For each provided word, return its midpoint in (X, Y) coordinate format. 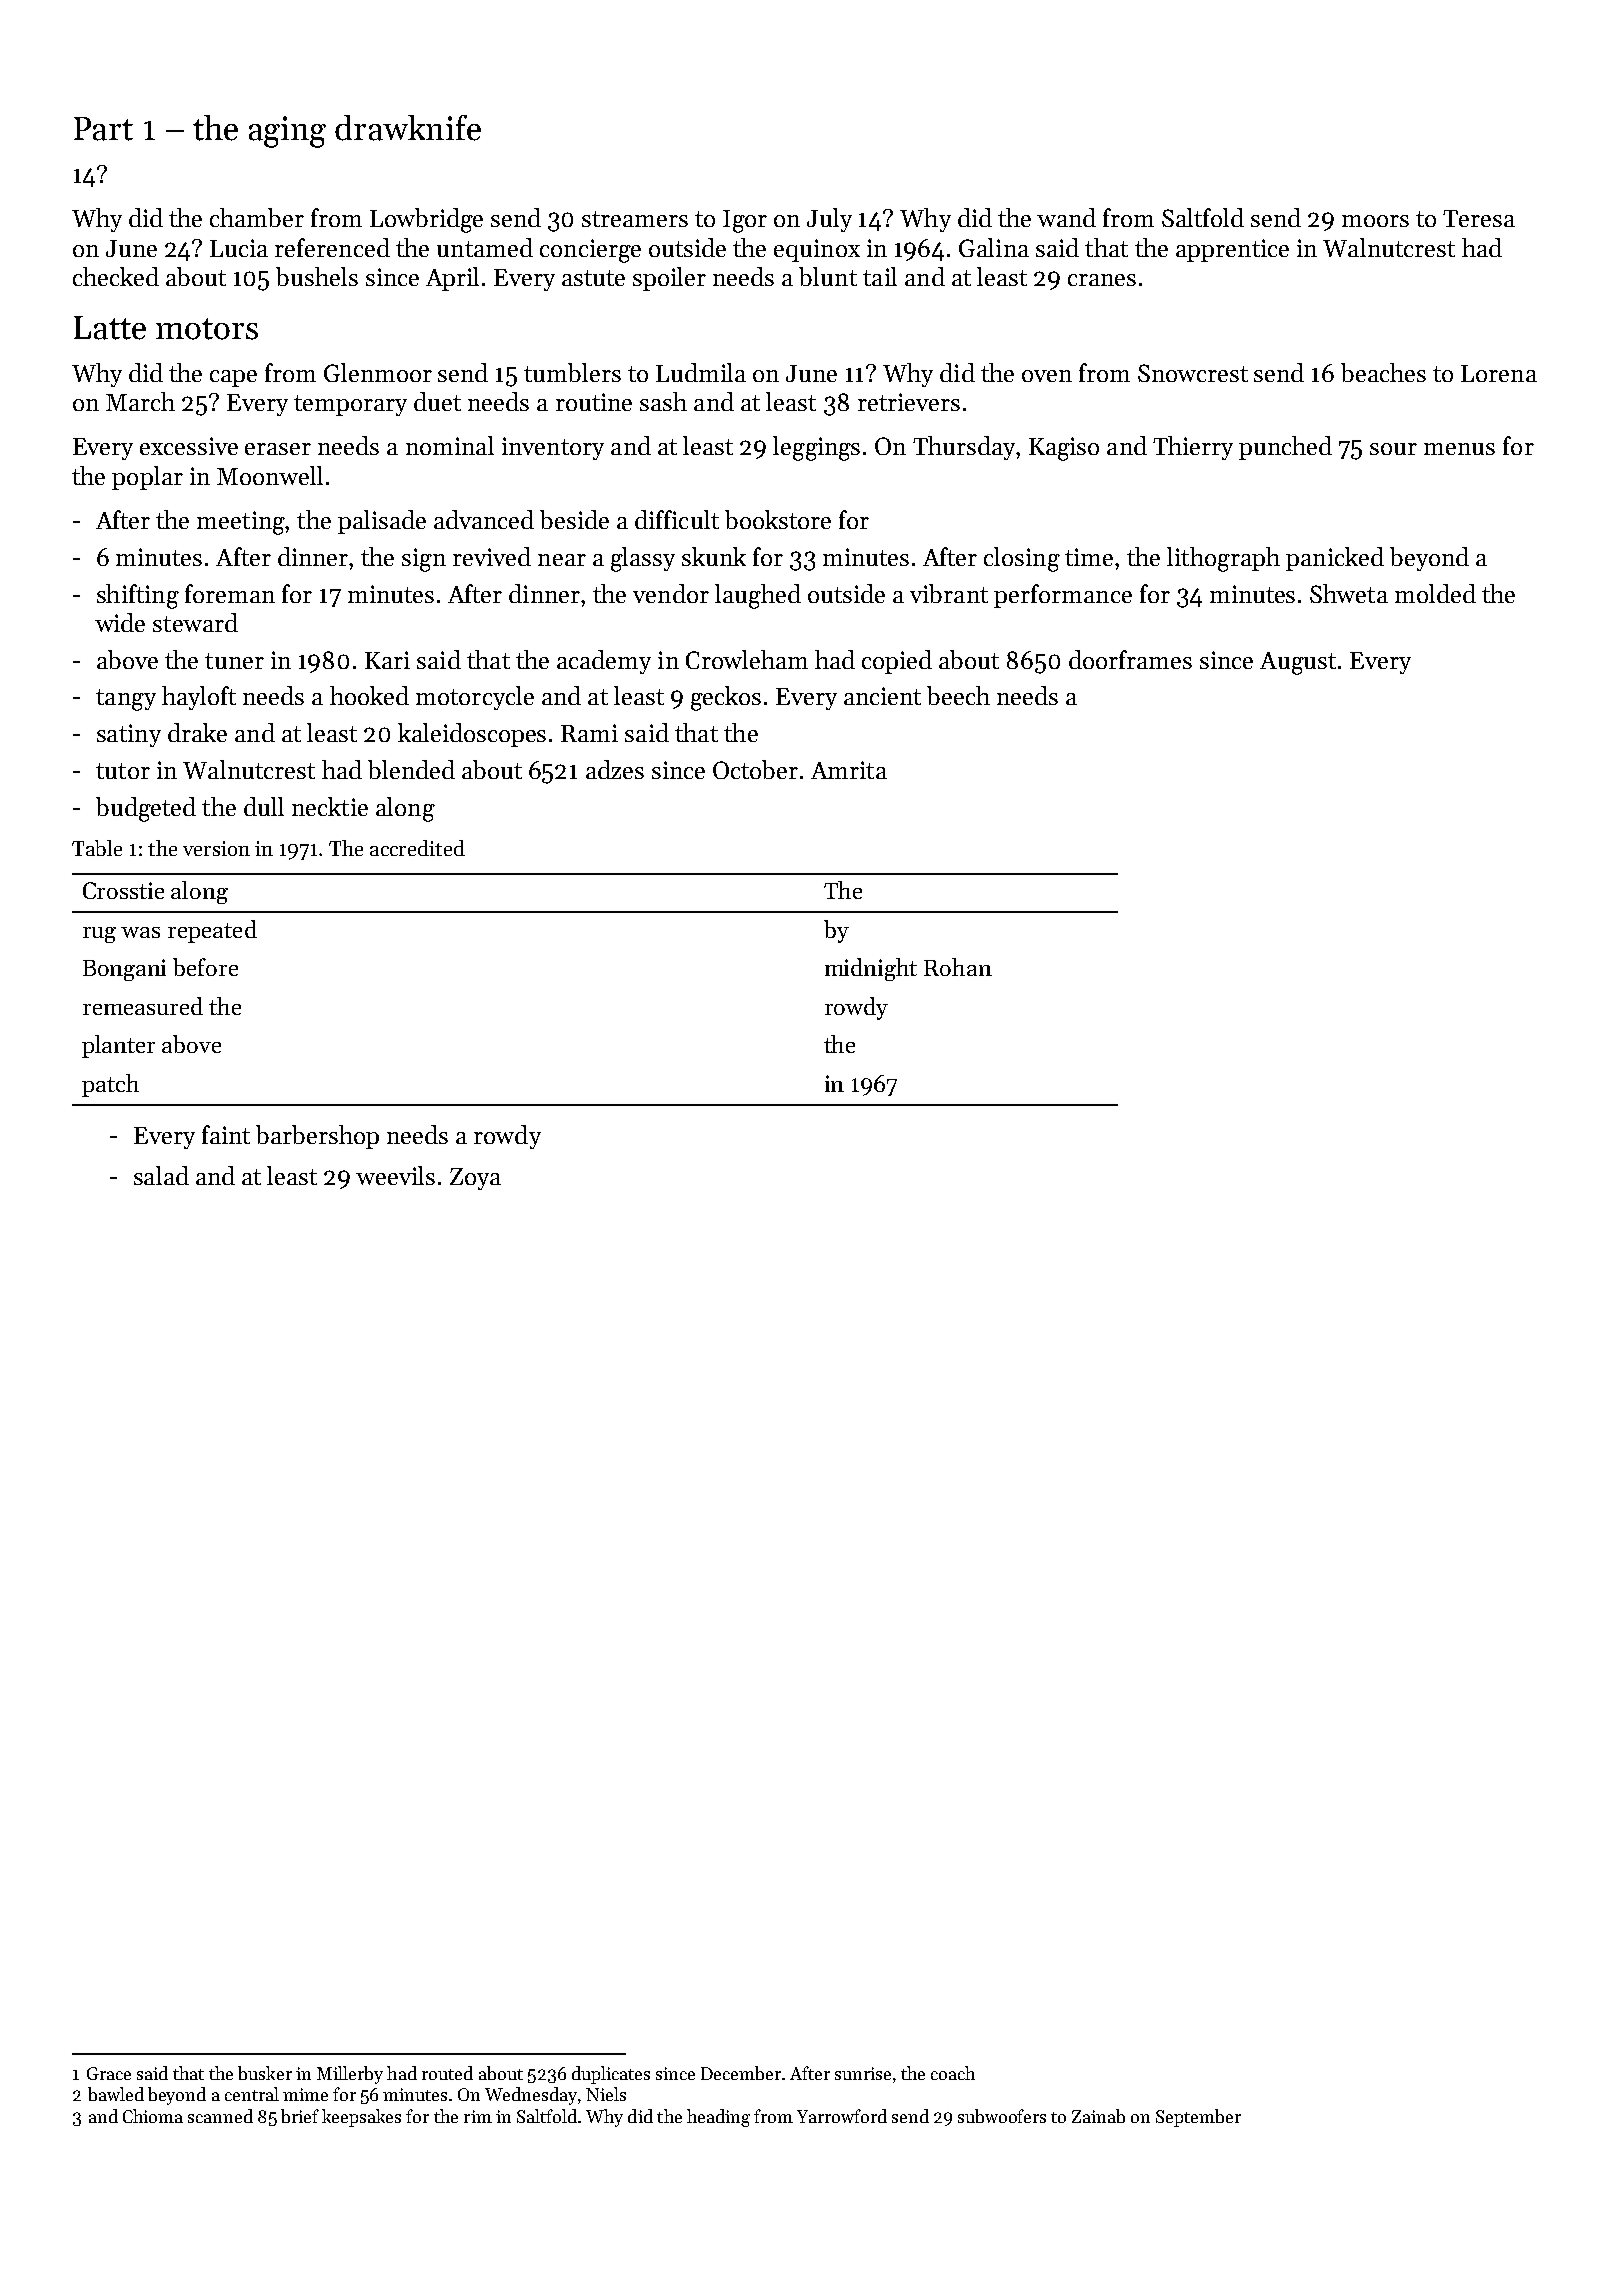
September (1198, 2118)
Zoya (475, 1179)
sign (424, 560)
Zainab (1098, 2116)
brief (300, 2116)
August (1298, 663)
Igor (745, 221)
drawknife (408, 128)
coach (953, 2073)
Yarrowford (842, 2116)
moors (1375, 221)
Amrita (849, 770)
